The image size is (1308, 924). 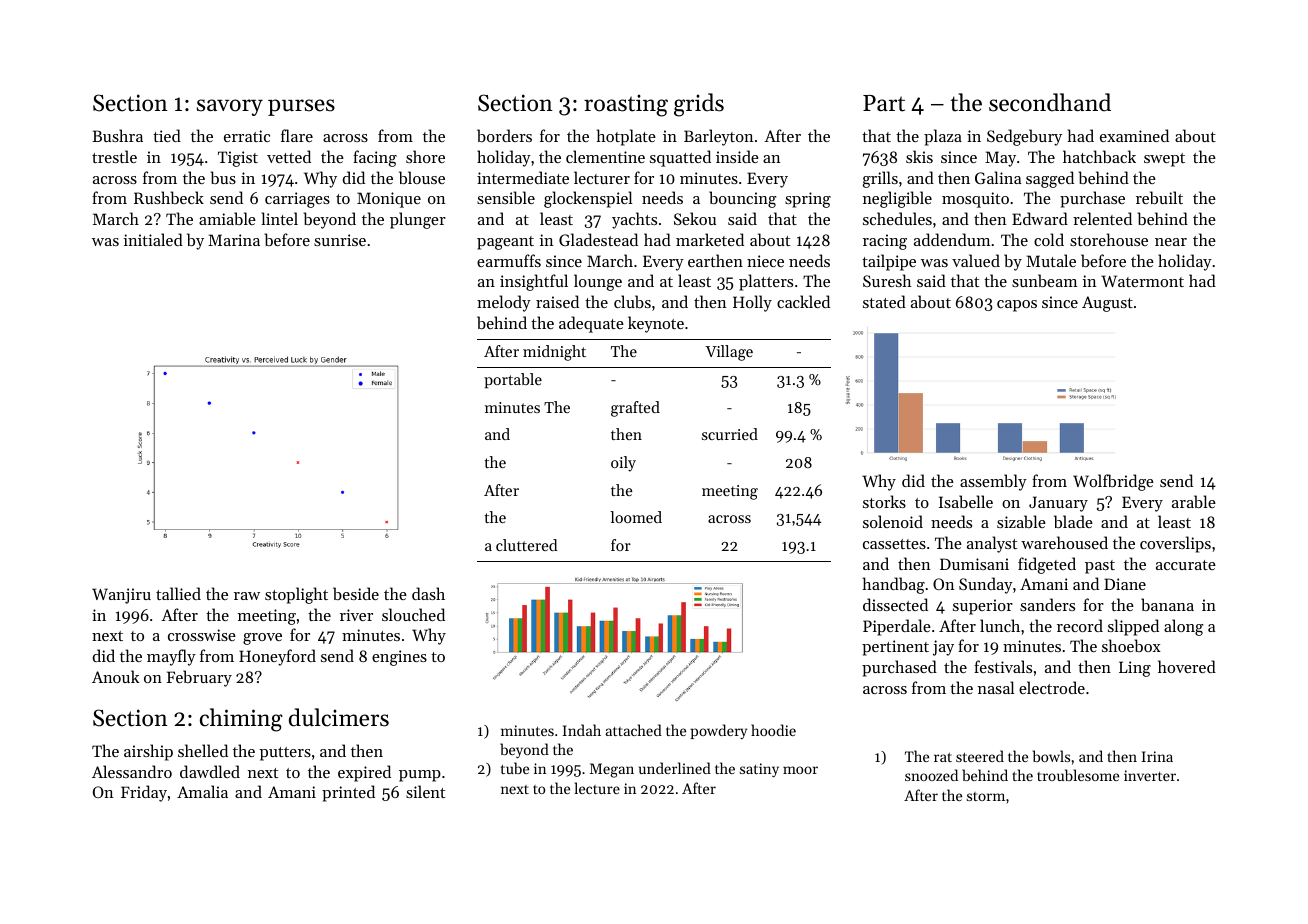 What do you see at coordinates (992, 544) in the screenshot?
I see `analyst` at bounding box center [992, 544].
